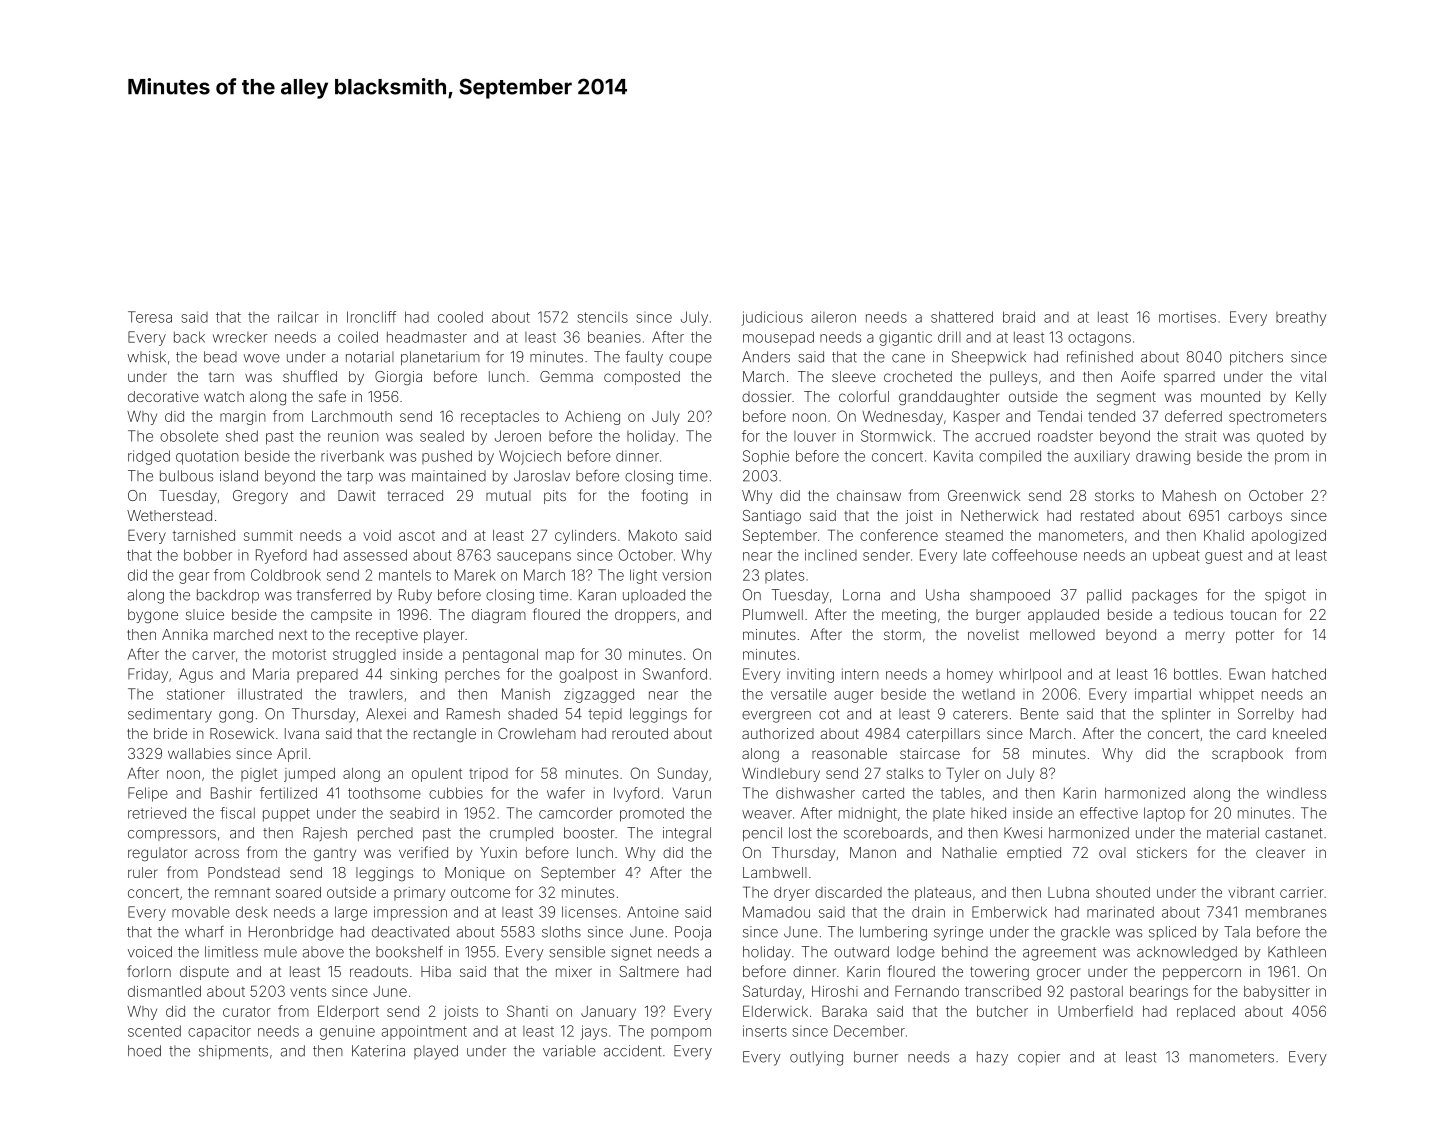 The image size is (1454, 1123). Describe the element at coordinates (775, 872) in the screenshot. I see `Lambwell` at that location.
